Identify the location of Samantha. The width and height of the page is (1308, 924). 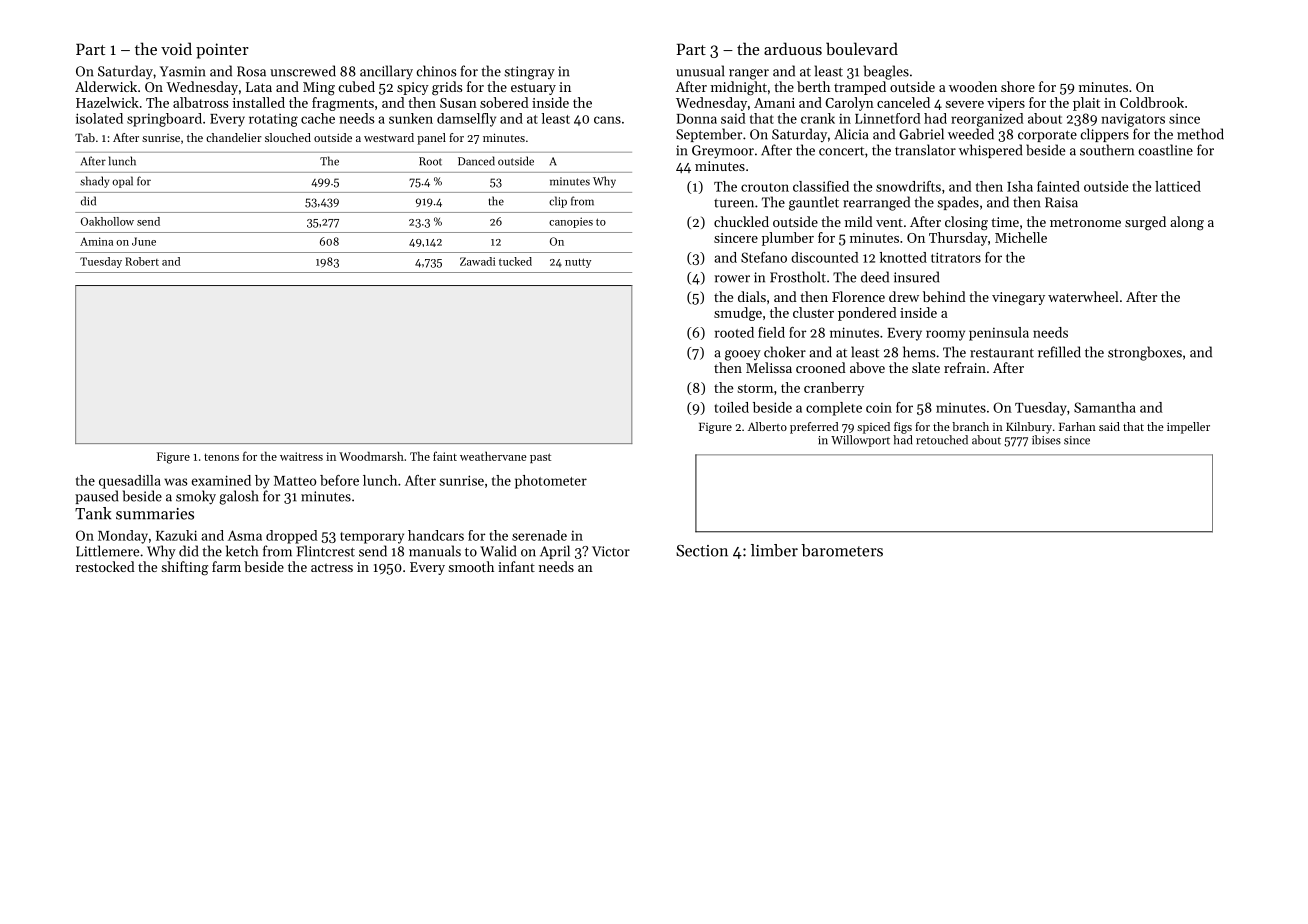
(1105, 407).
